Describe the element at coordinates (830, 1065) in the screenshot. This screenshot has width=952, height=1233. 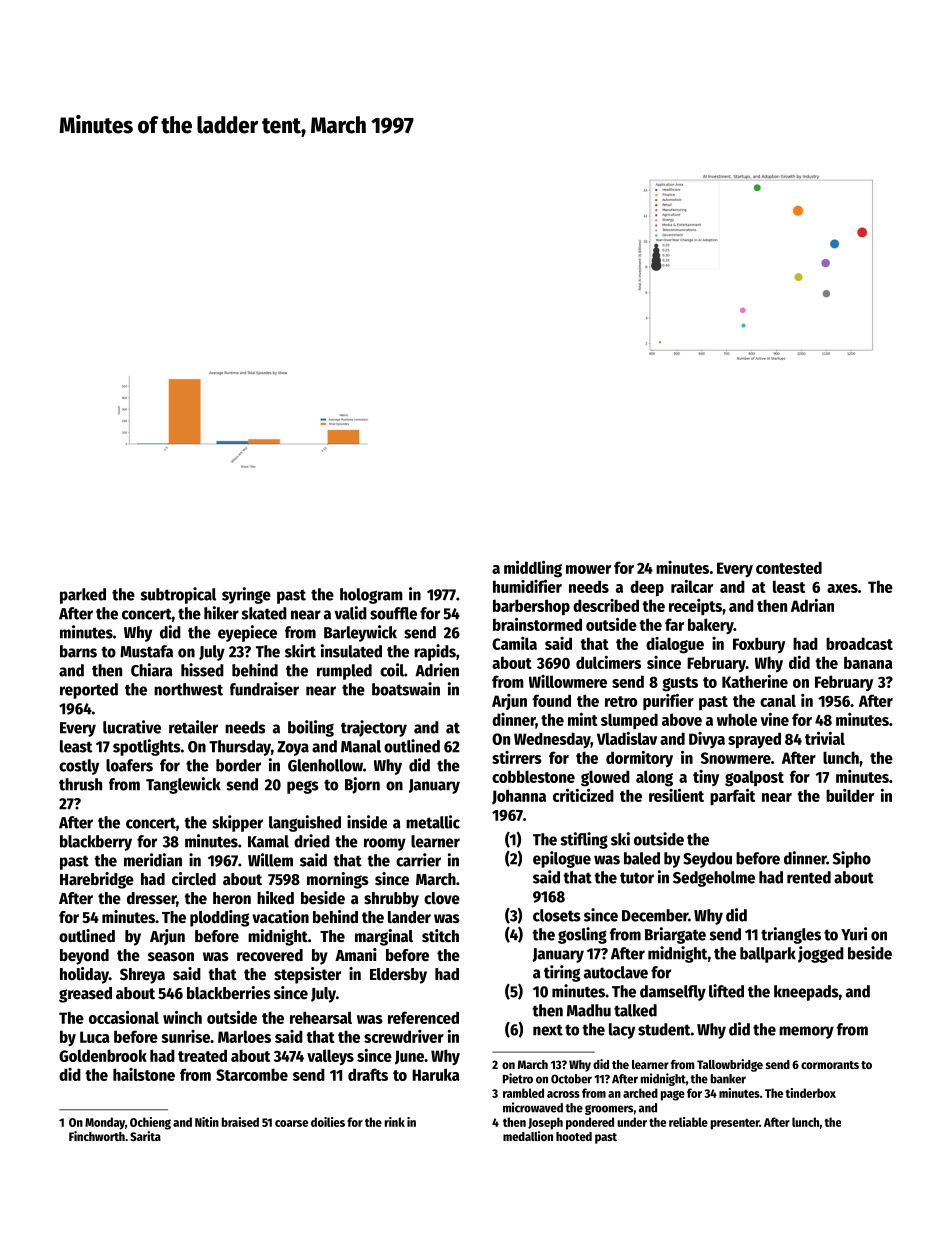
I see `cormorants` at that location.
